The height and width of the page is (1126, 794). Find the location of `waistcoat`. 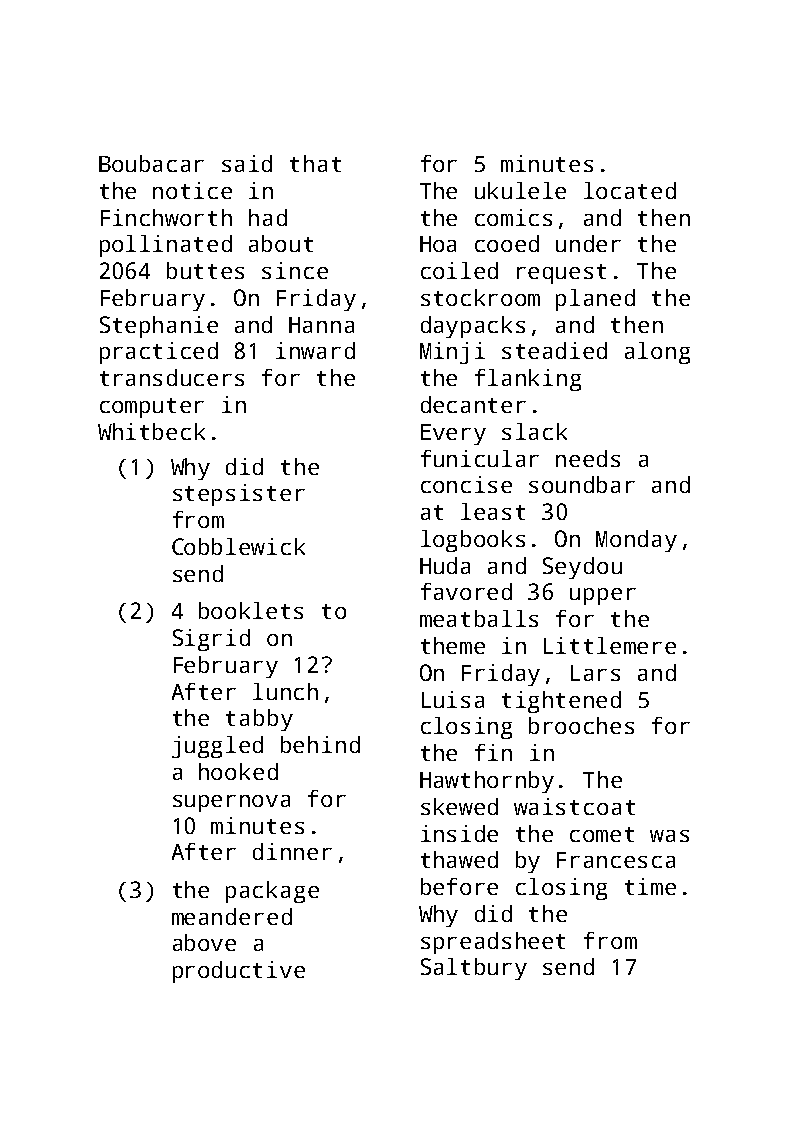

waistcoat is located at coordinates (574, 806).
